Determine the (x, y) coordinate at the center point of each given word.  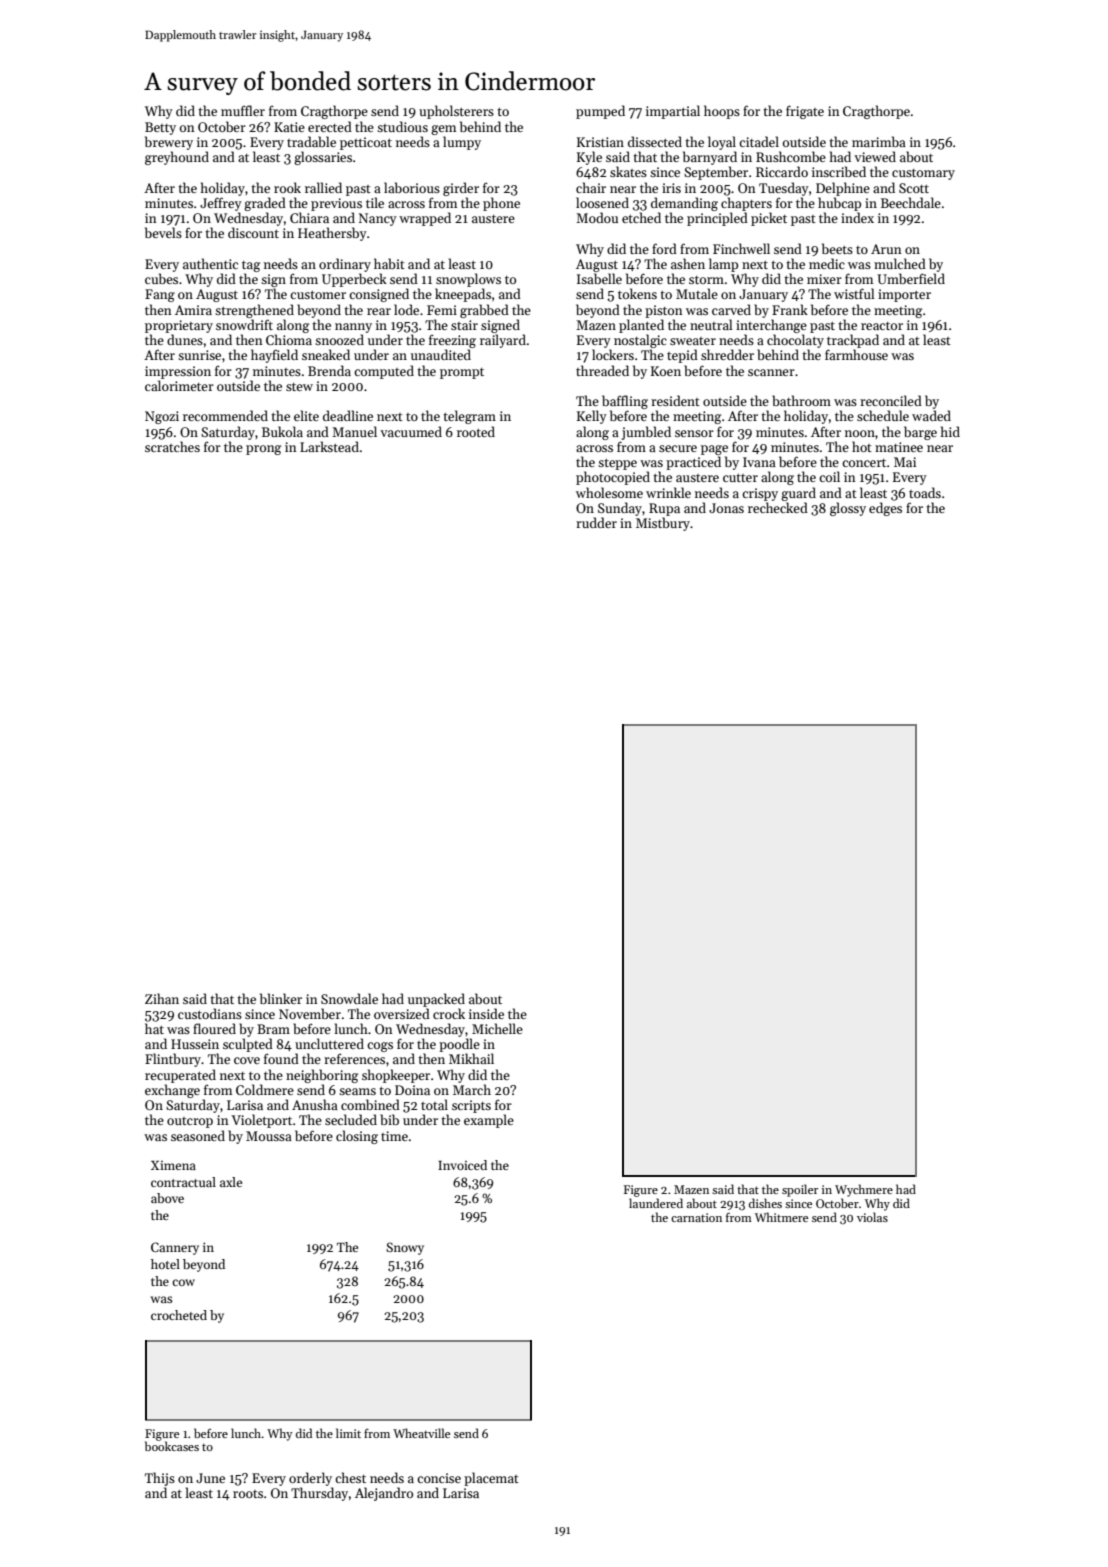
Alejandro (384, 1494)
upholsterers (456, 112)
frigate (805, 112)
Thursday (319, 1494)
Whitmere (781, 1217)
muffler (243, 110)
